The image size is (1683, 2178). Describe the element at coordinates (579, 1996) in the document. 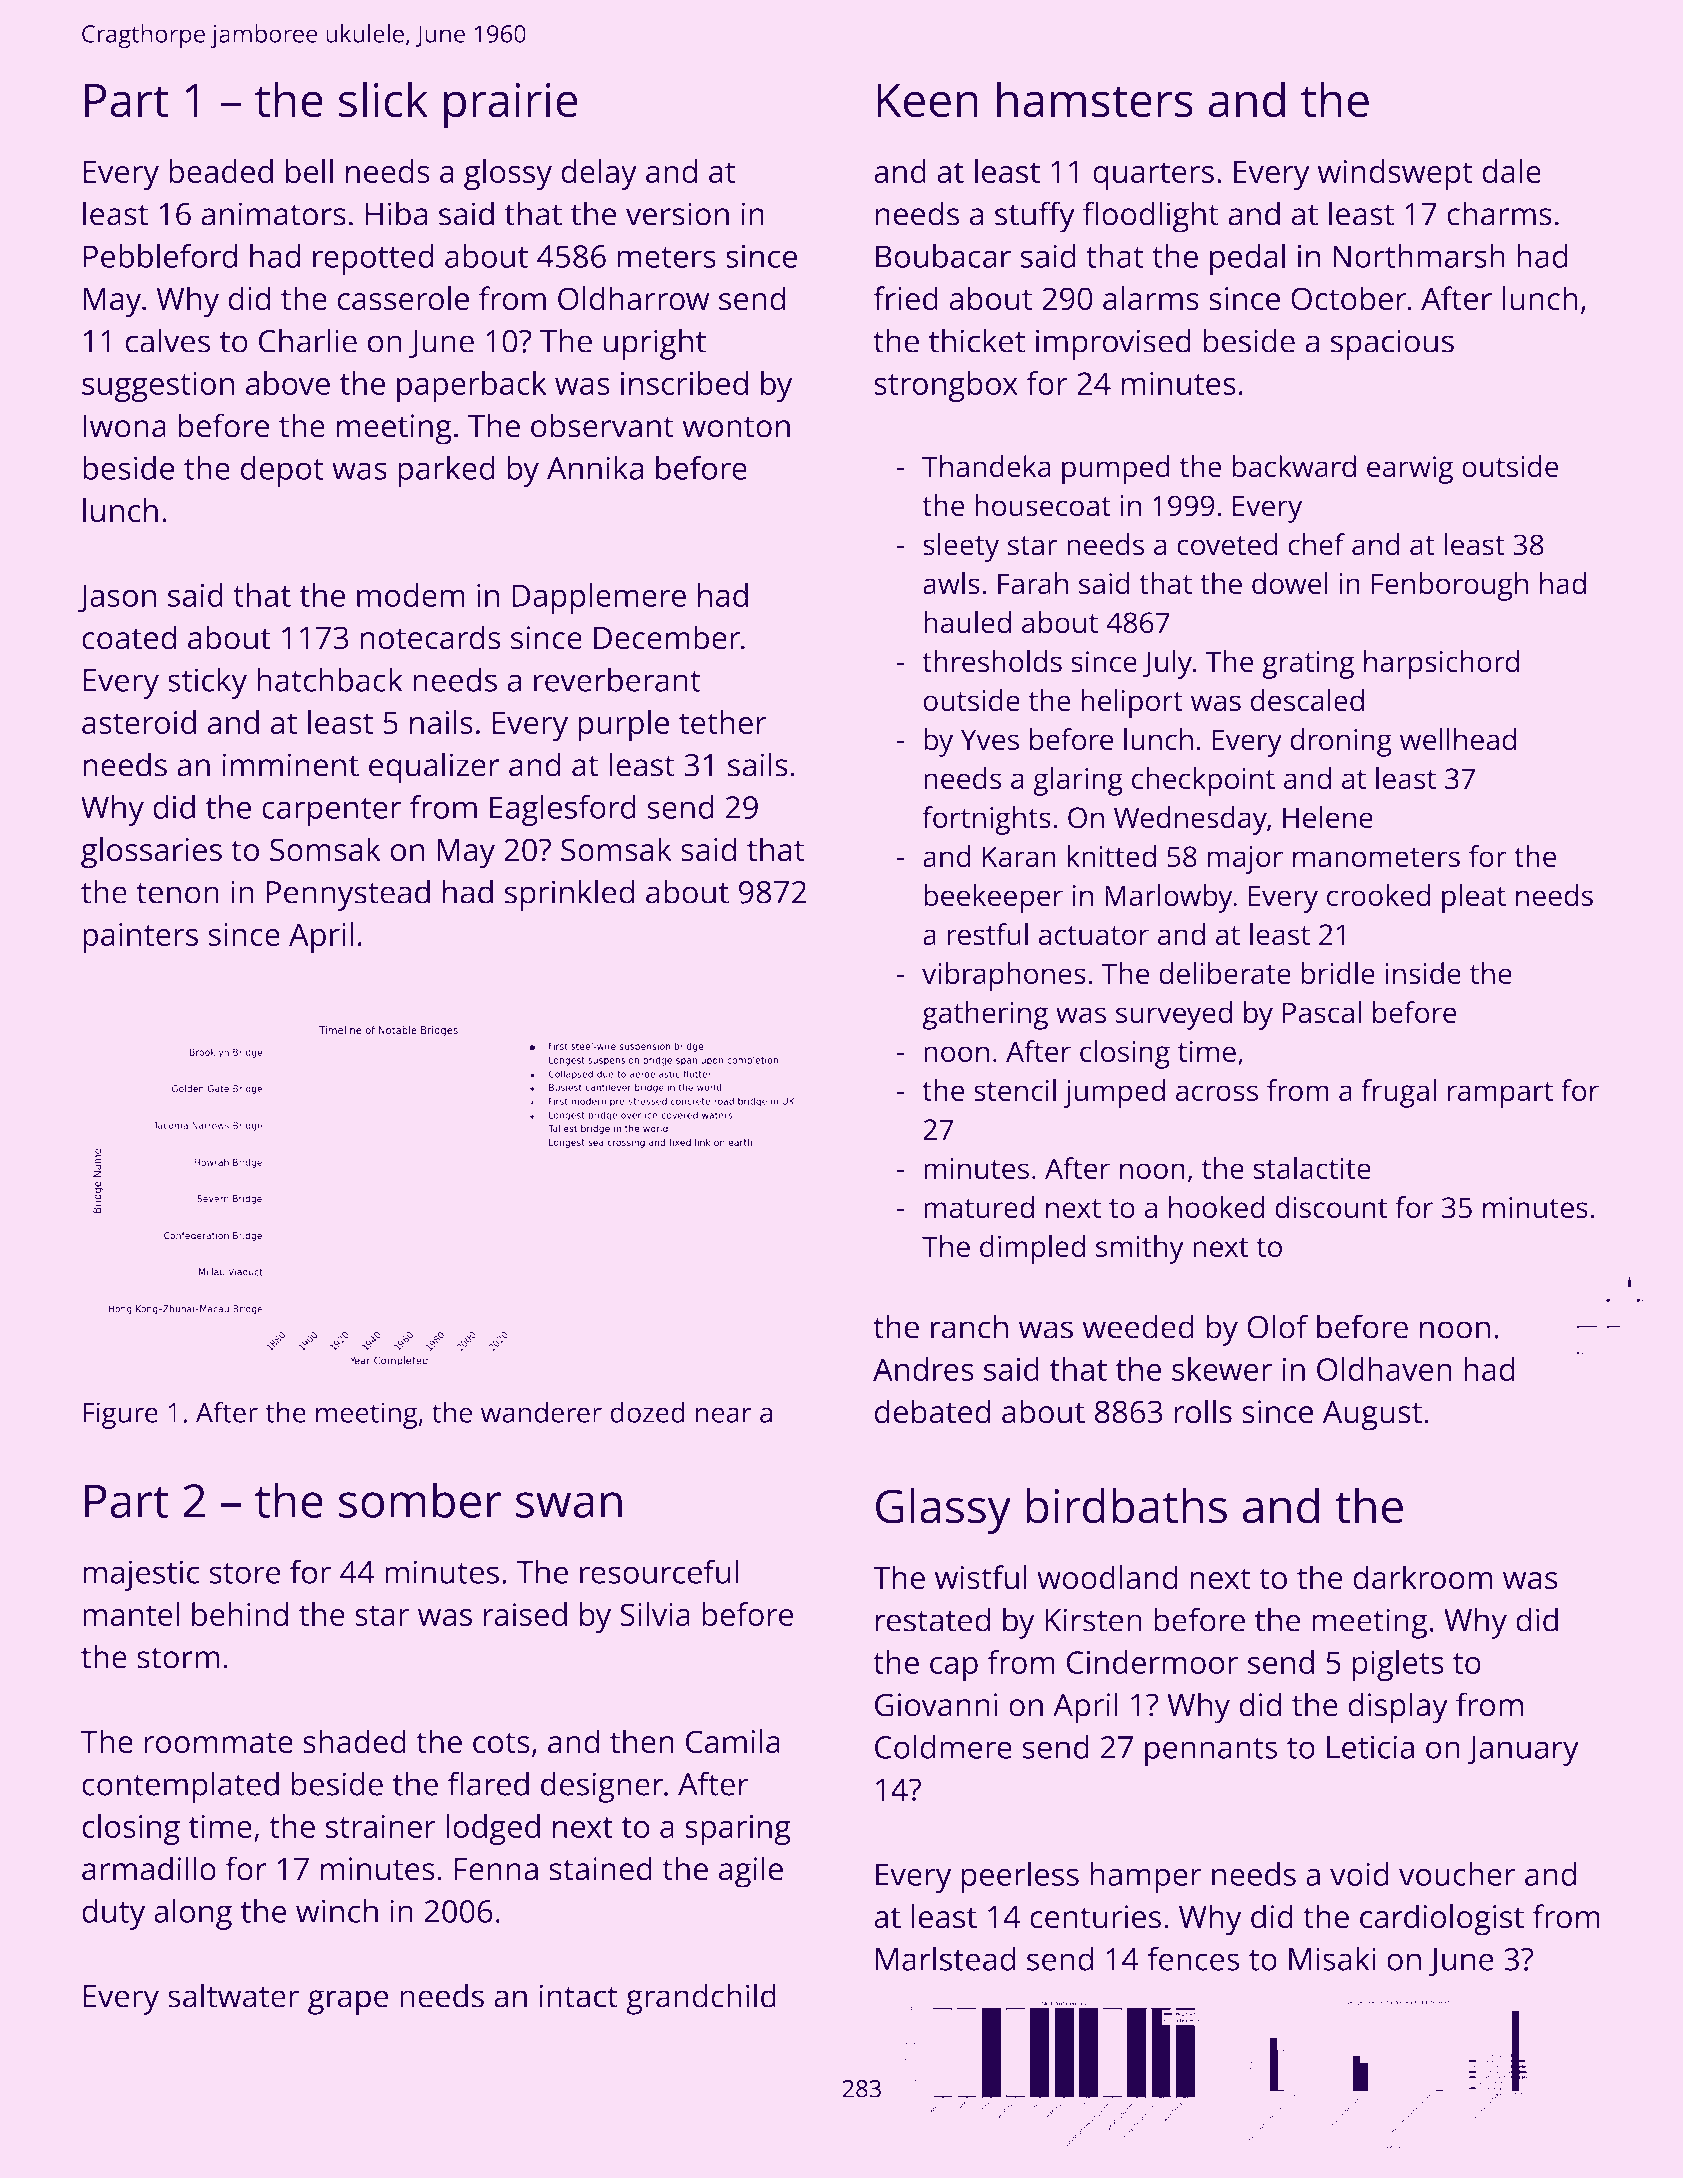

I see `intact` at that location.
